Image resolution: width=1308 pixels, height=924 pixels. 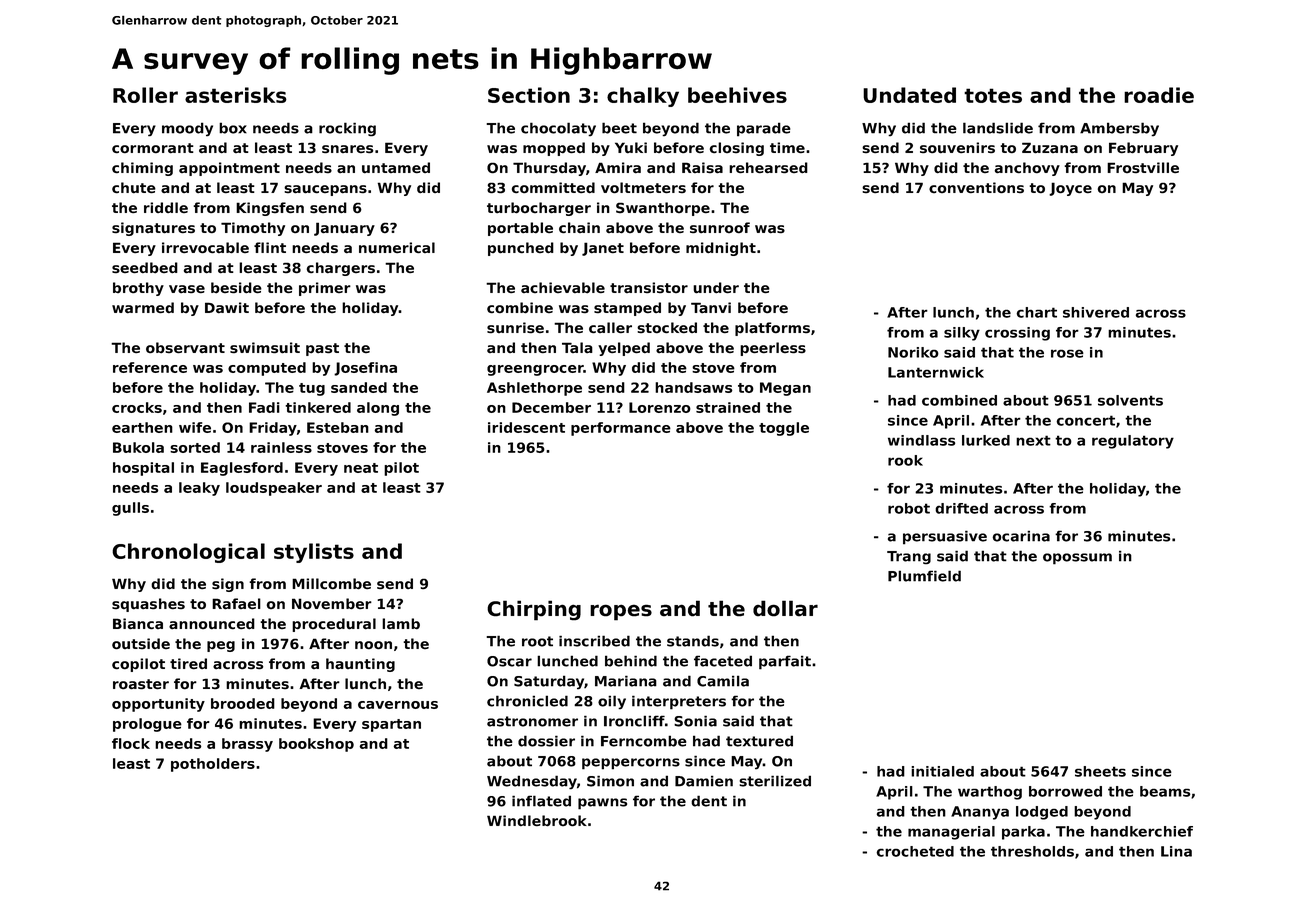 I want to click on spartan, so click(x=391, y=725).
